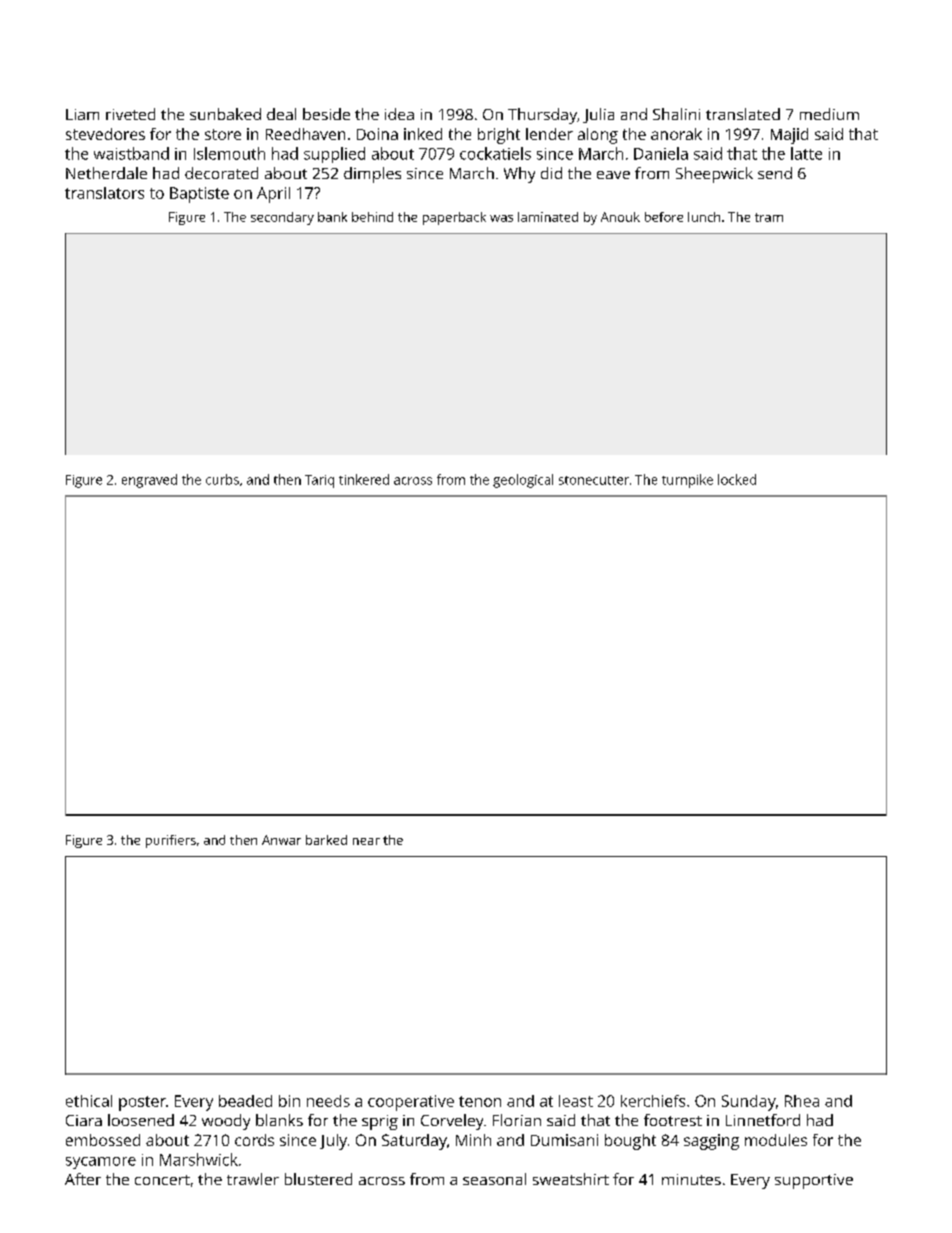 The height and width of the screenshot is (1233, 952). I want to click on trawler, so click(253, 1179).
